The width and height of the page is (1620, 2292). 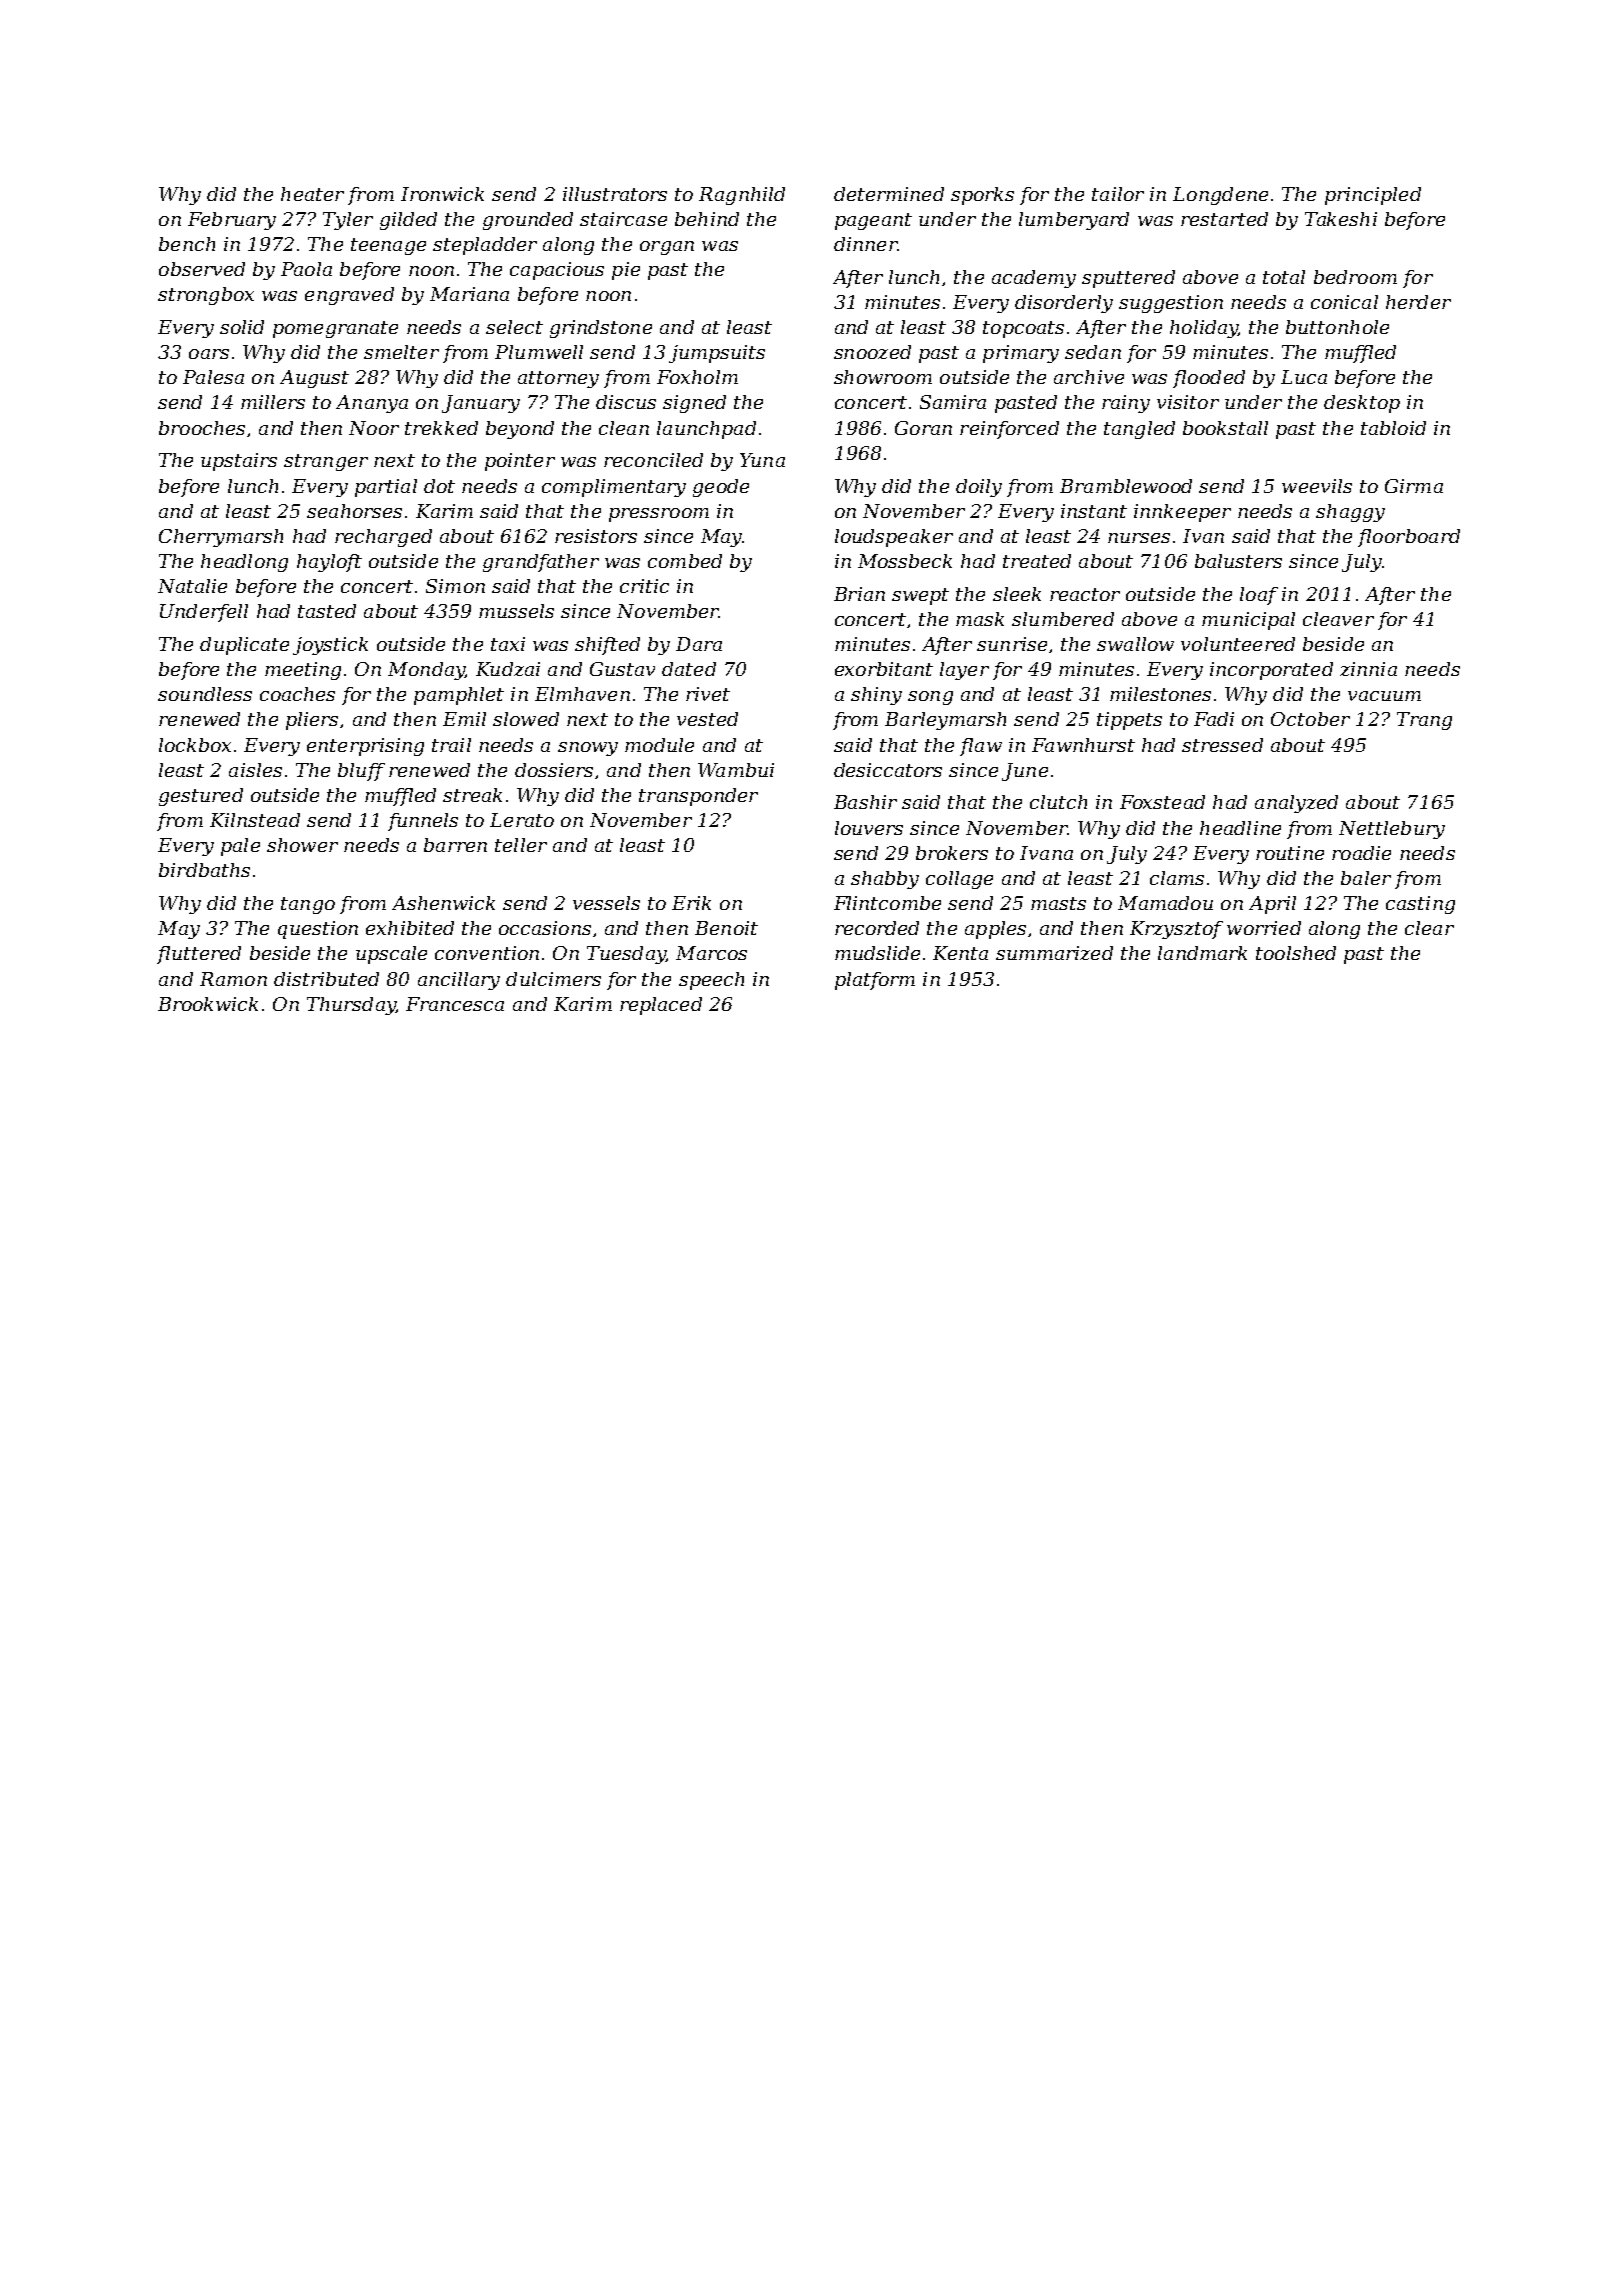 I want to click on nurses, so click(x=1139, y=538).
